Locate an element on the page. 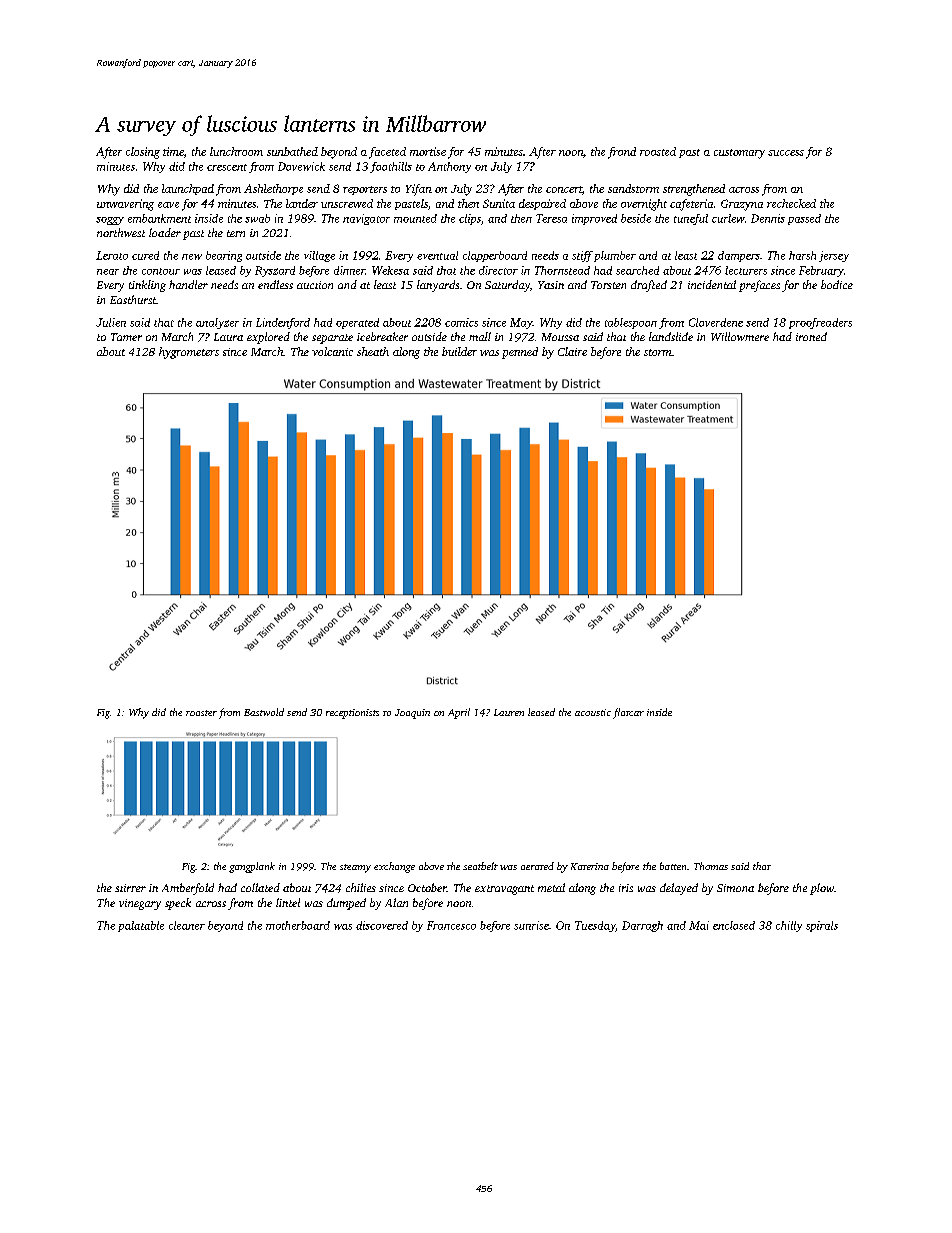 This page has width=952, height=1233. ironed is located at coordinates (811, 336).
